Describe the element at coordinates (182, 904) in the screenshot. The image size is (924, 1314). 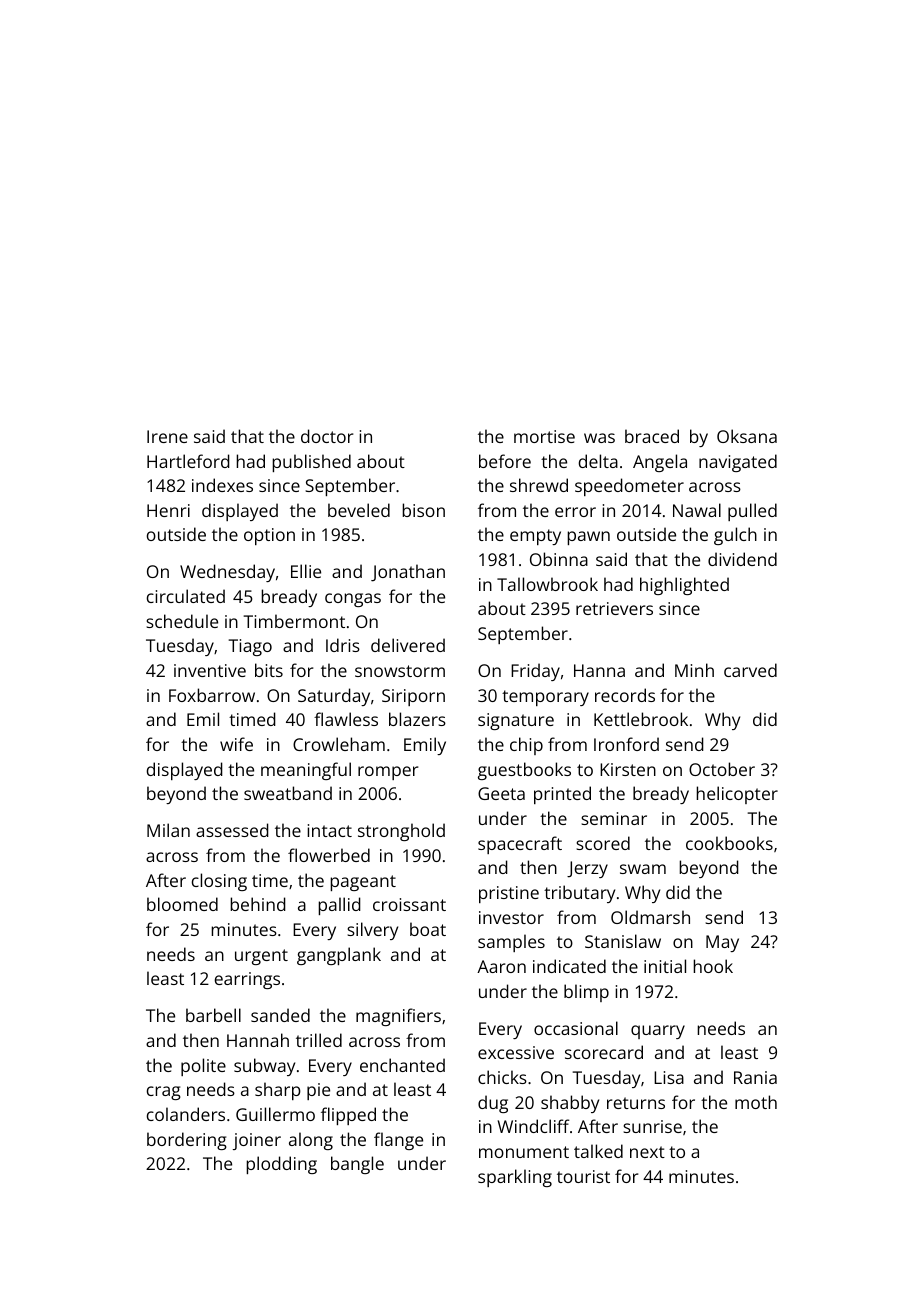
I see `bloomed` at that location.
